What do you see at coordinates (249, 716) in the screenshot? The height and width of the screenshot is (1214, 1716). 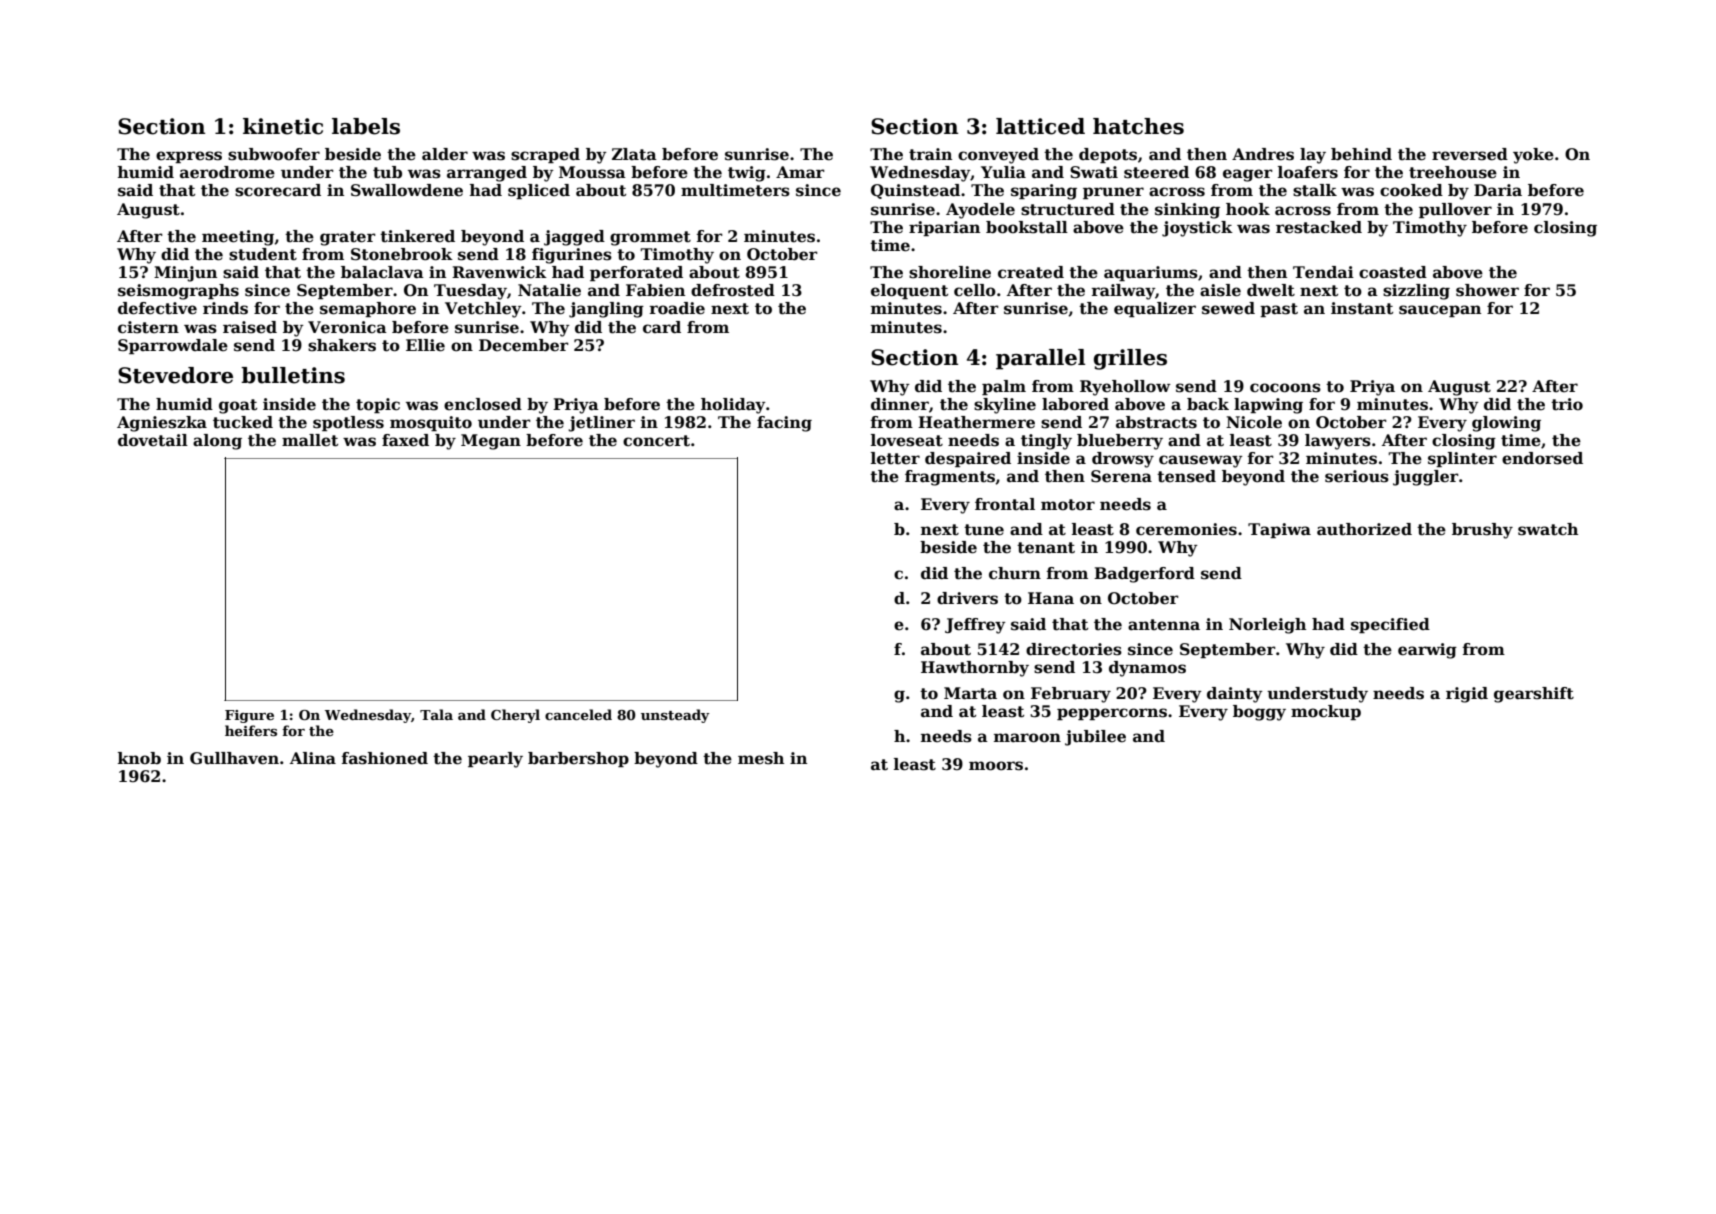 I see `Figure` at bounding box center [249, 716].
